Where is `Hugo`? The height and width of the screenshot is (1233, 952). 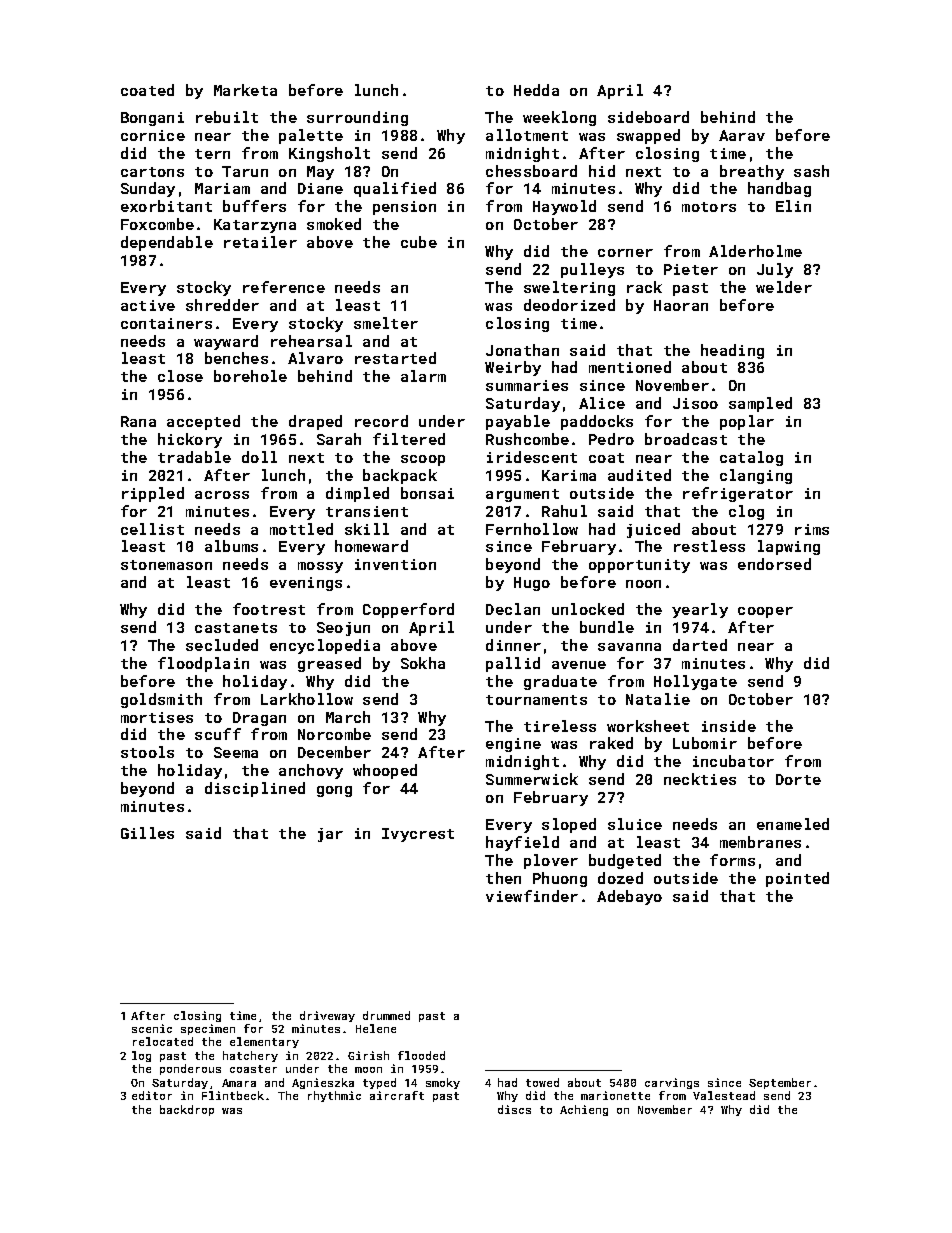
Hugo is located at coordinates (532, 584).
